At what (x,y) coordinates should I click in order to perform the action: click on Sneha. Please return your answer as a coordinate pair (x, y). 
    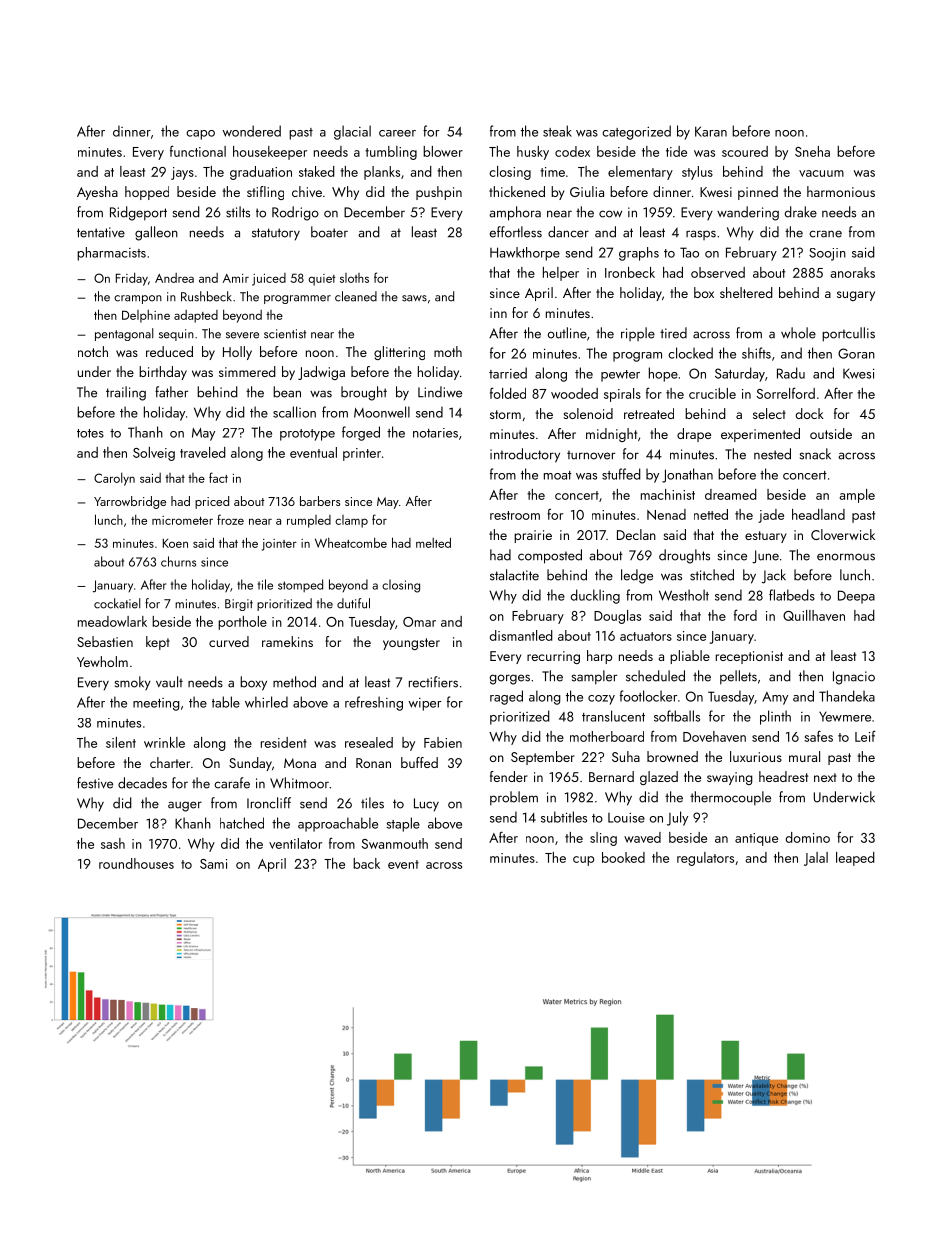
    Looking at the image, I should click on (812, 151).
